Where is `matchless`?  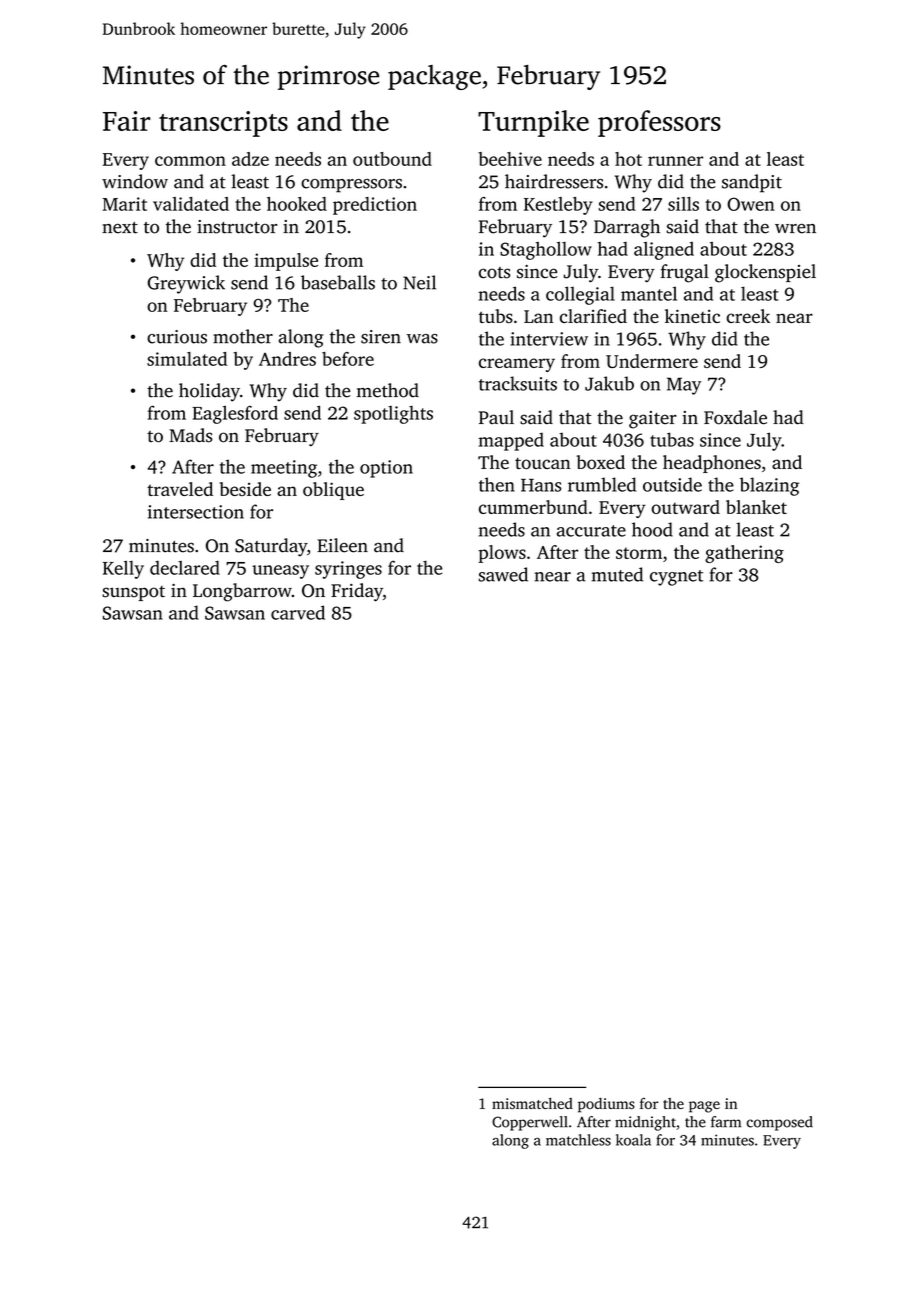 matchless is located at coordinates (578, 1140).
